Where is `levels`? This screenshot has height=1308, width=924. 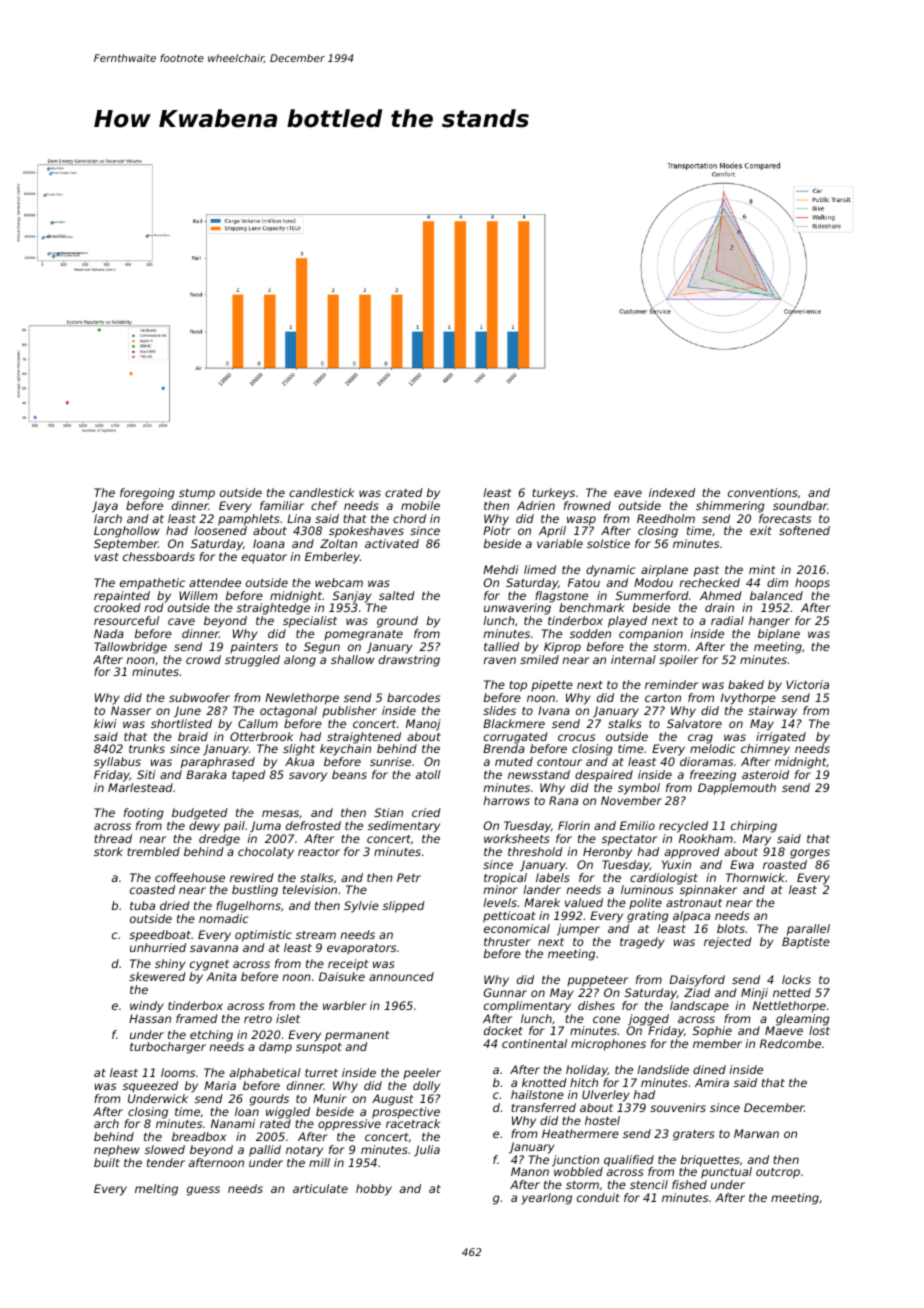 levels is located at coordinates (500, 902).
